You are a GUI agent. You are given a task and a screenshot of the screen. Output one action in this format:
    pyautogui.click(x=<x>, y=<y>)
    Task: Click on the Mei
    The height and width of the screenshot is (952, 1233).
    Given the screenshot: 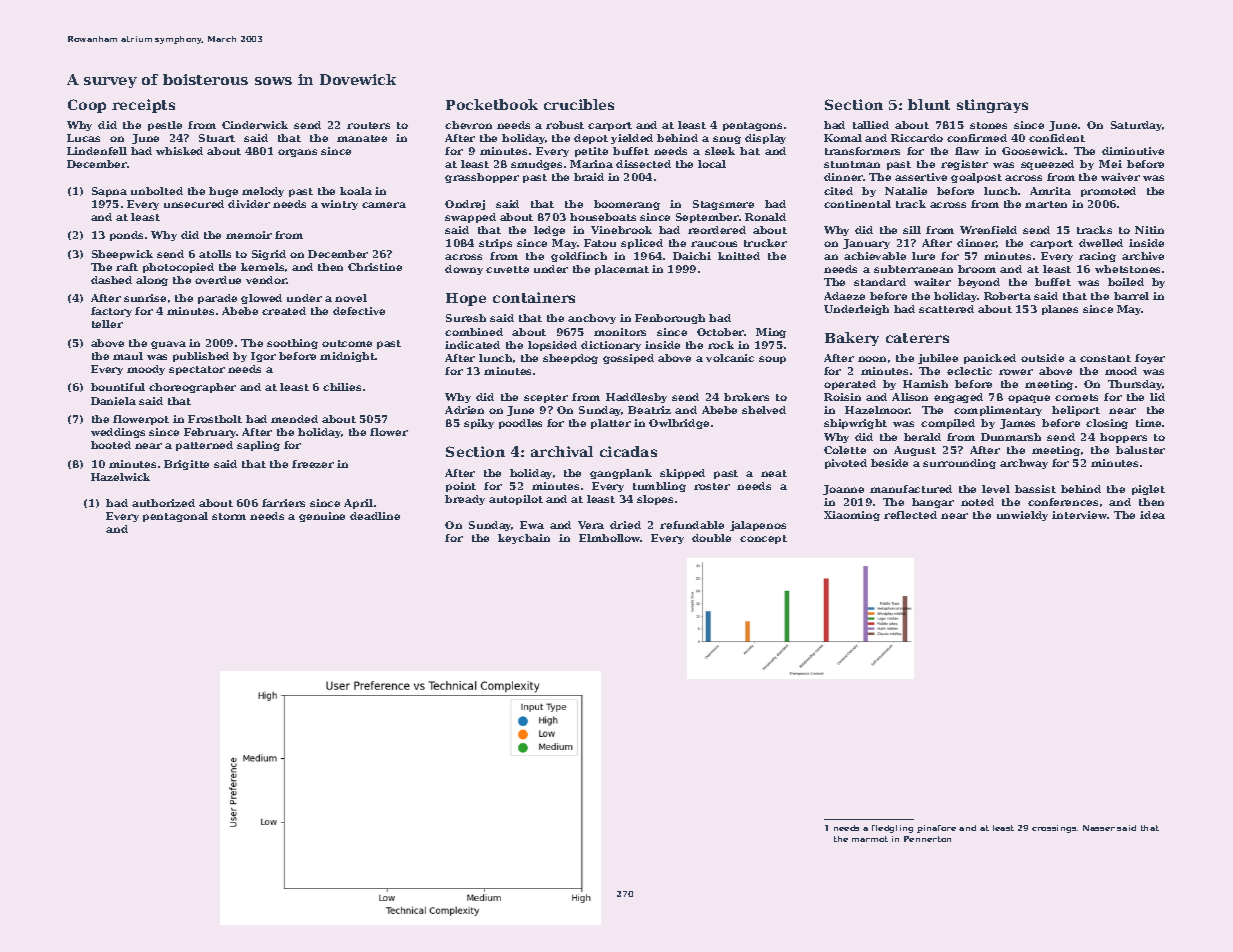 What is the action you would take?
    pyautogui.click(x=1110, y=164)
